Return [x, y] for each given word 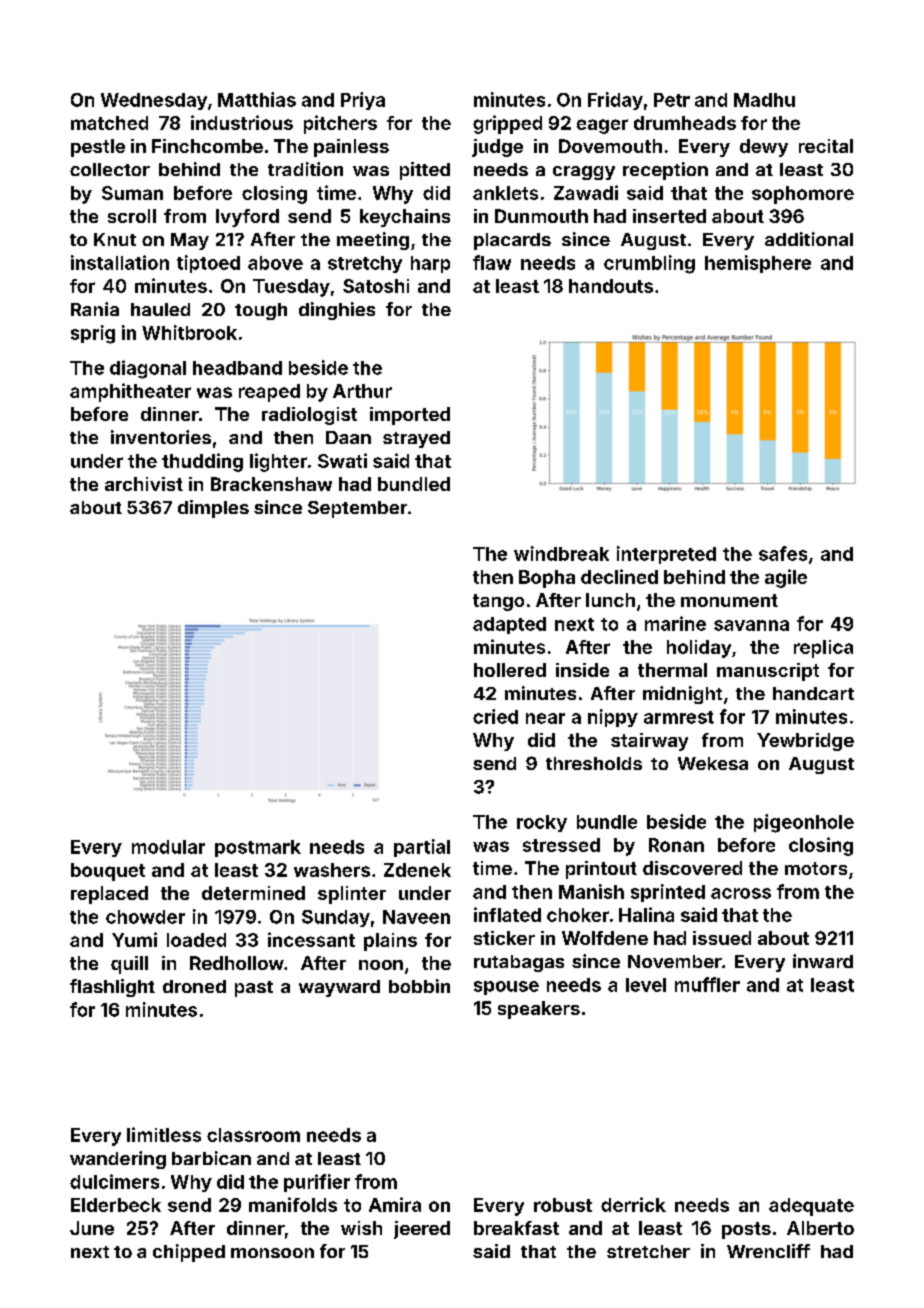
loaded [196, 940]
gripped [507, 124]
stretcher [648, 1251]
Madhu [764, 100]
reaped [269, 393]
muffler [707, 984]
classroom [253, 1135]
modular [168, 847]
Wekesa [713, 763]
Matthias [257, 99]
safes [783, 553]
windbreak [561, 553]
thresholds [594, 763]
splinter [352, 895]
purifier [317, 1183]
